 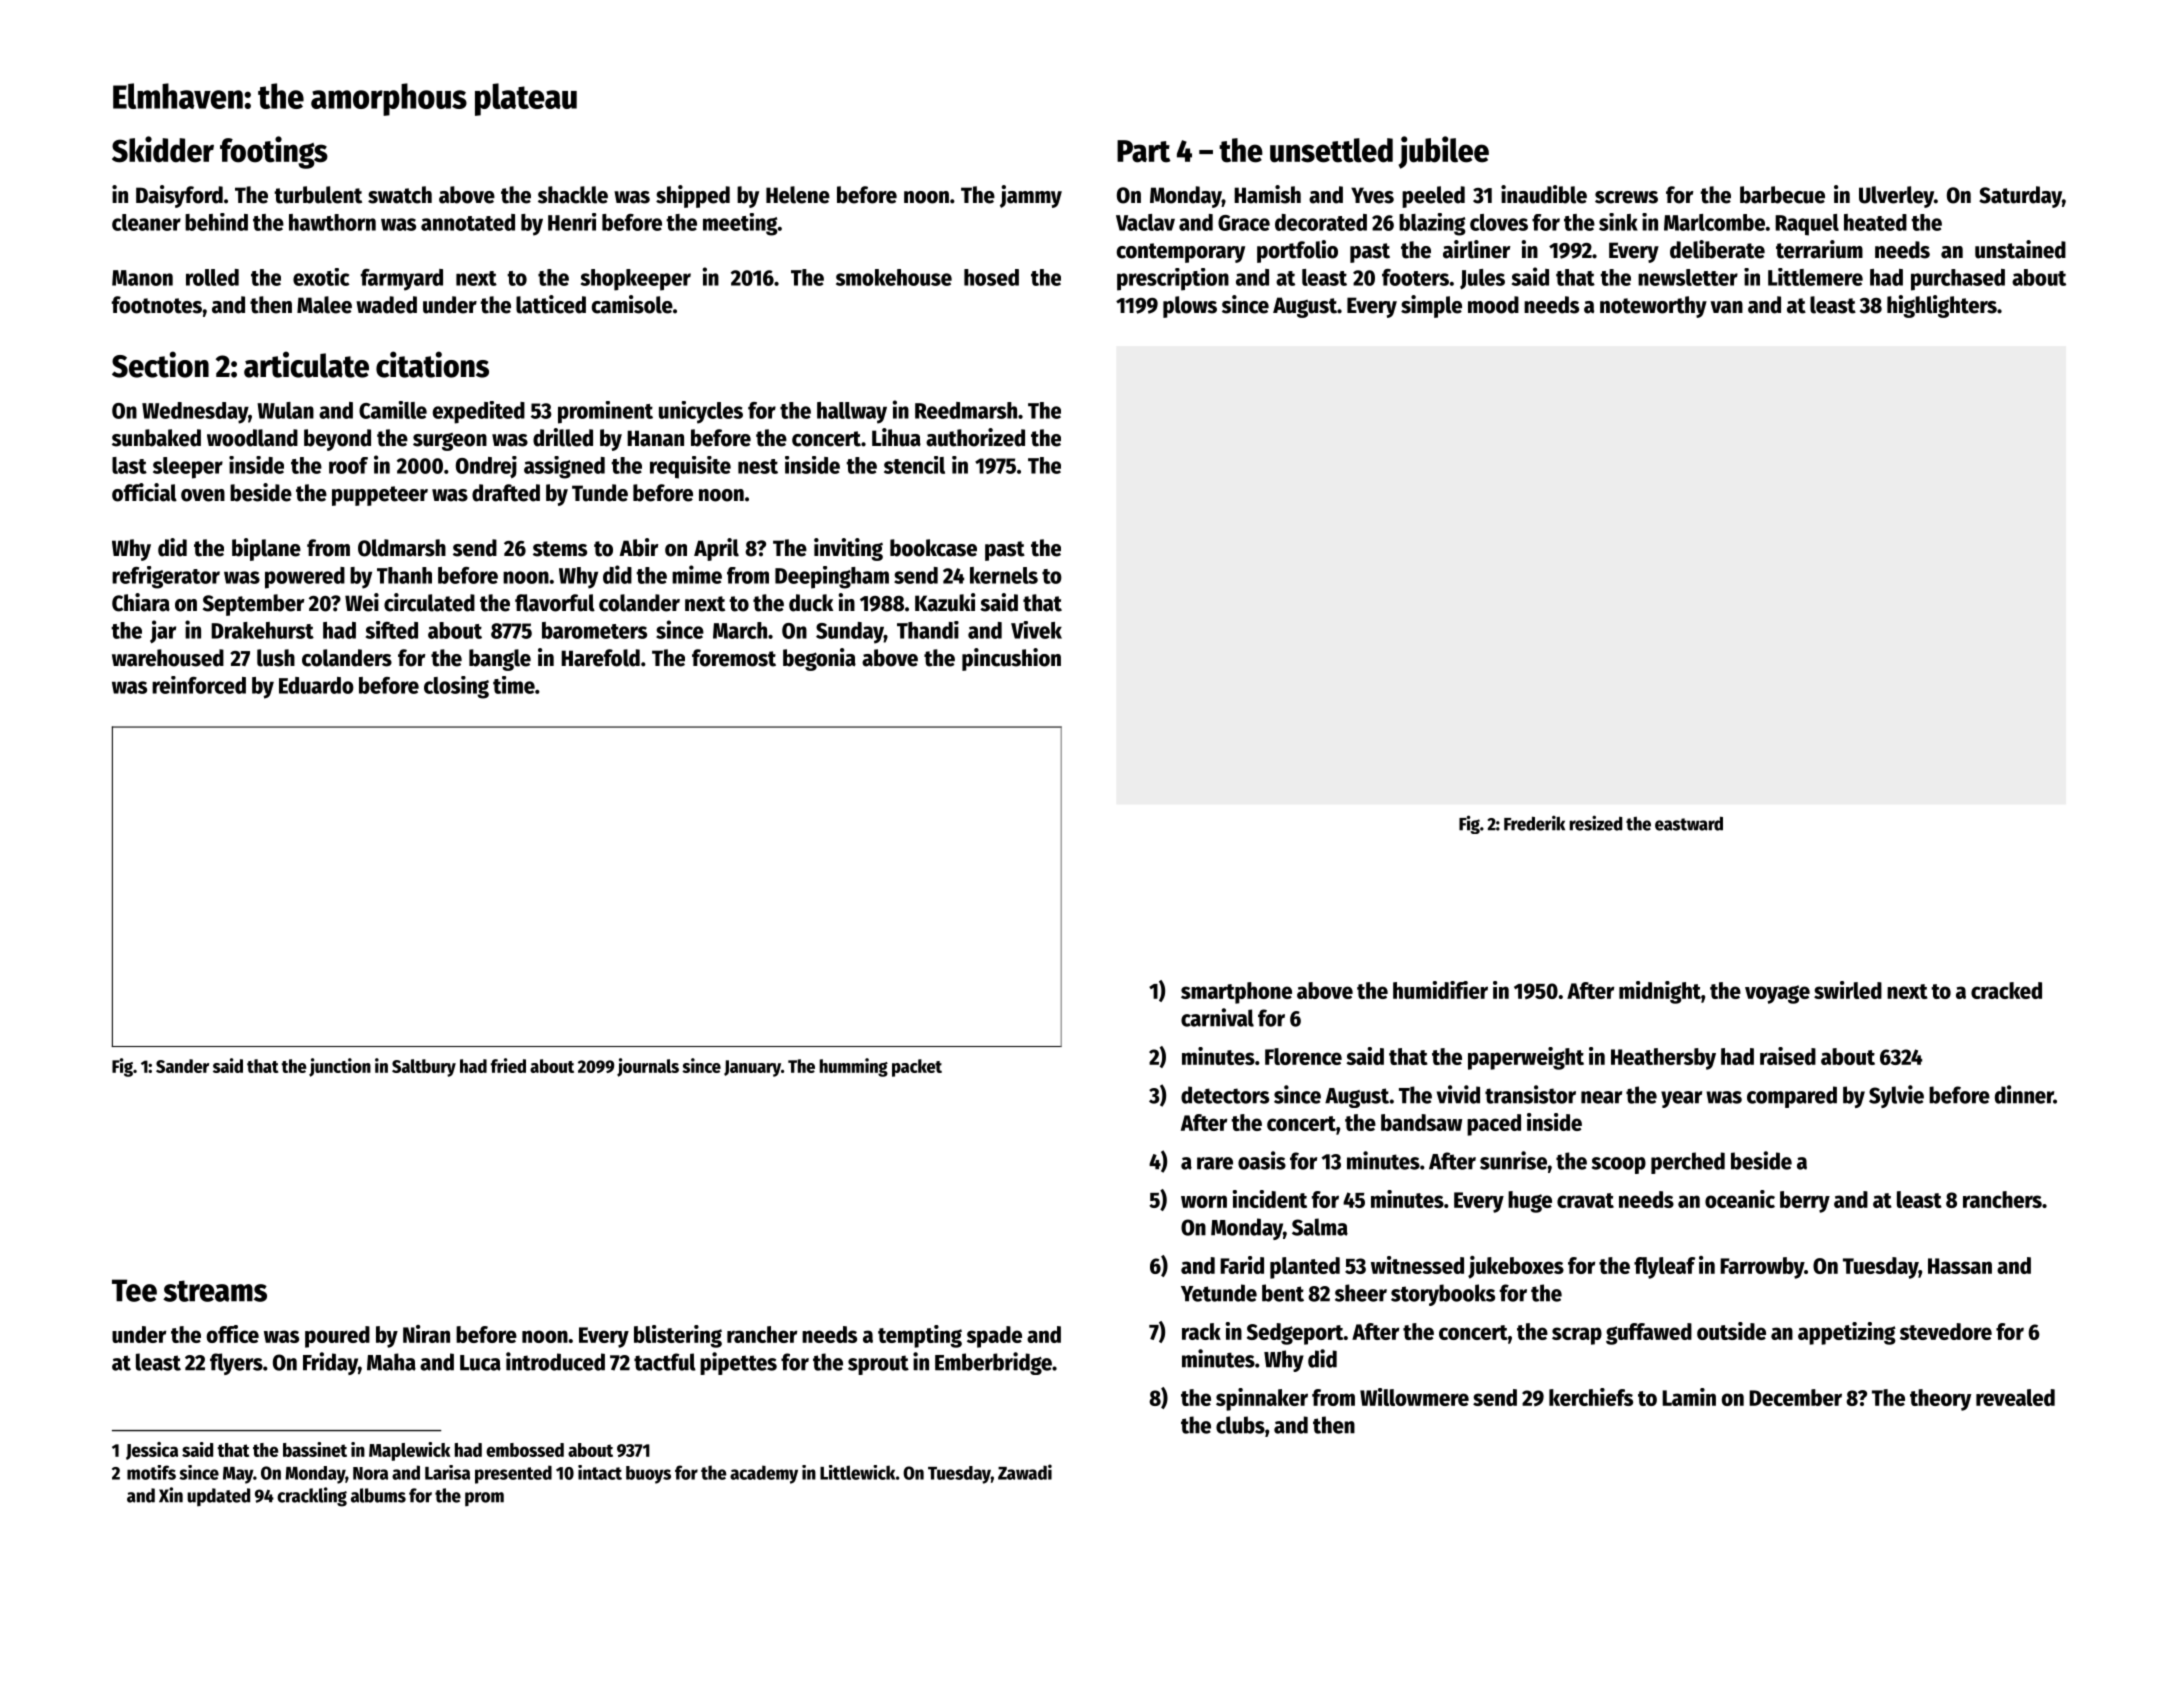 I want to click on stencil, so click(x=914, y=465).
